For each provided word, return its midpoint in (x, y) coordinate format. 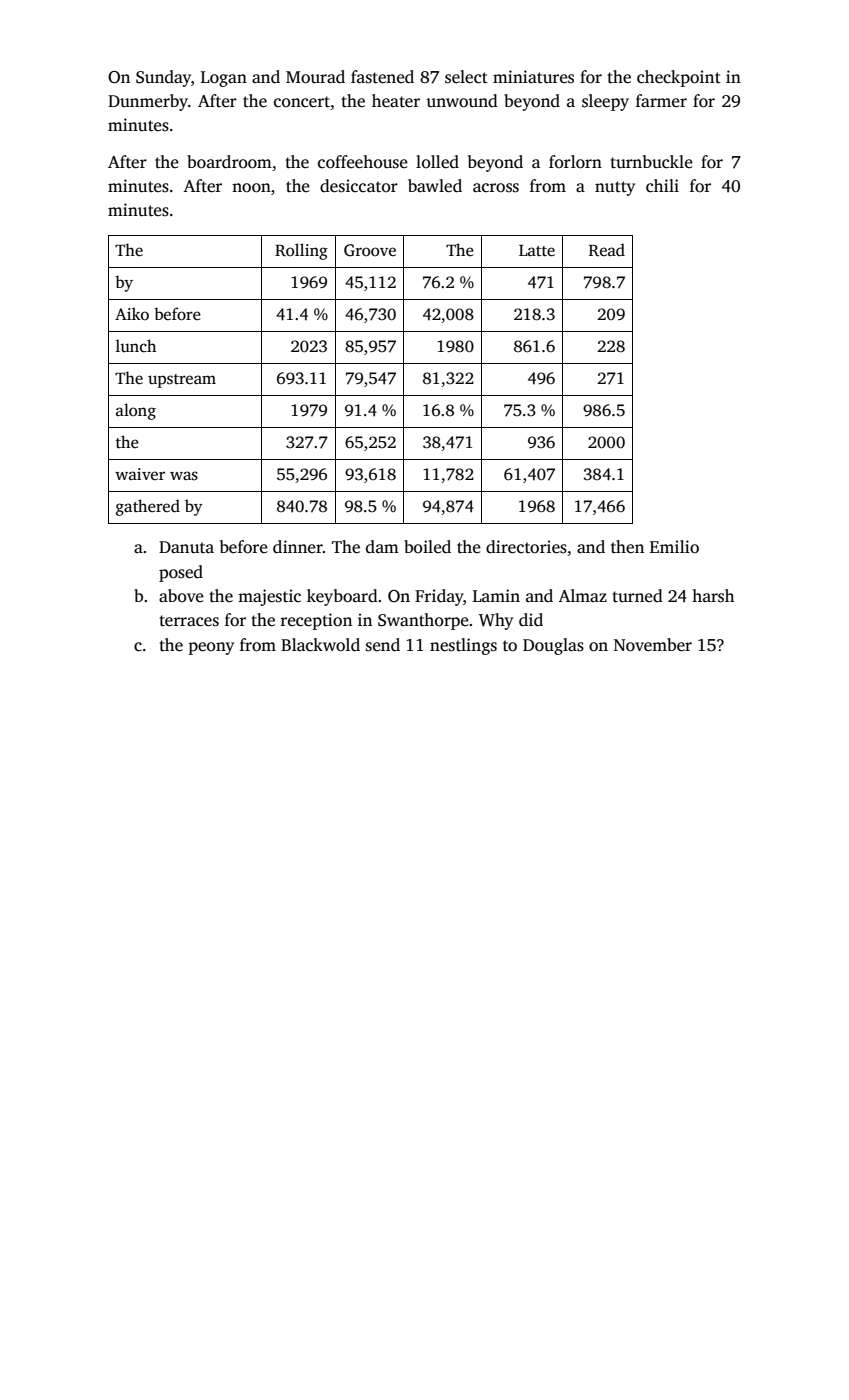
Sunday (163, 78)
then (627, 547)
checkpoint (679, 78)
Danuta (186, 547)
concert (302, 102)
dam (382, 546)
